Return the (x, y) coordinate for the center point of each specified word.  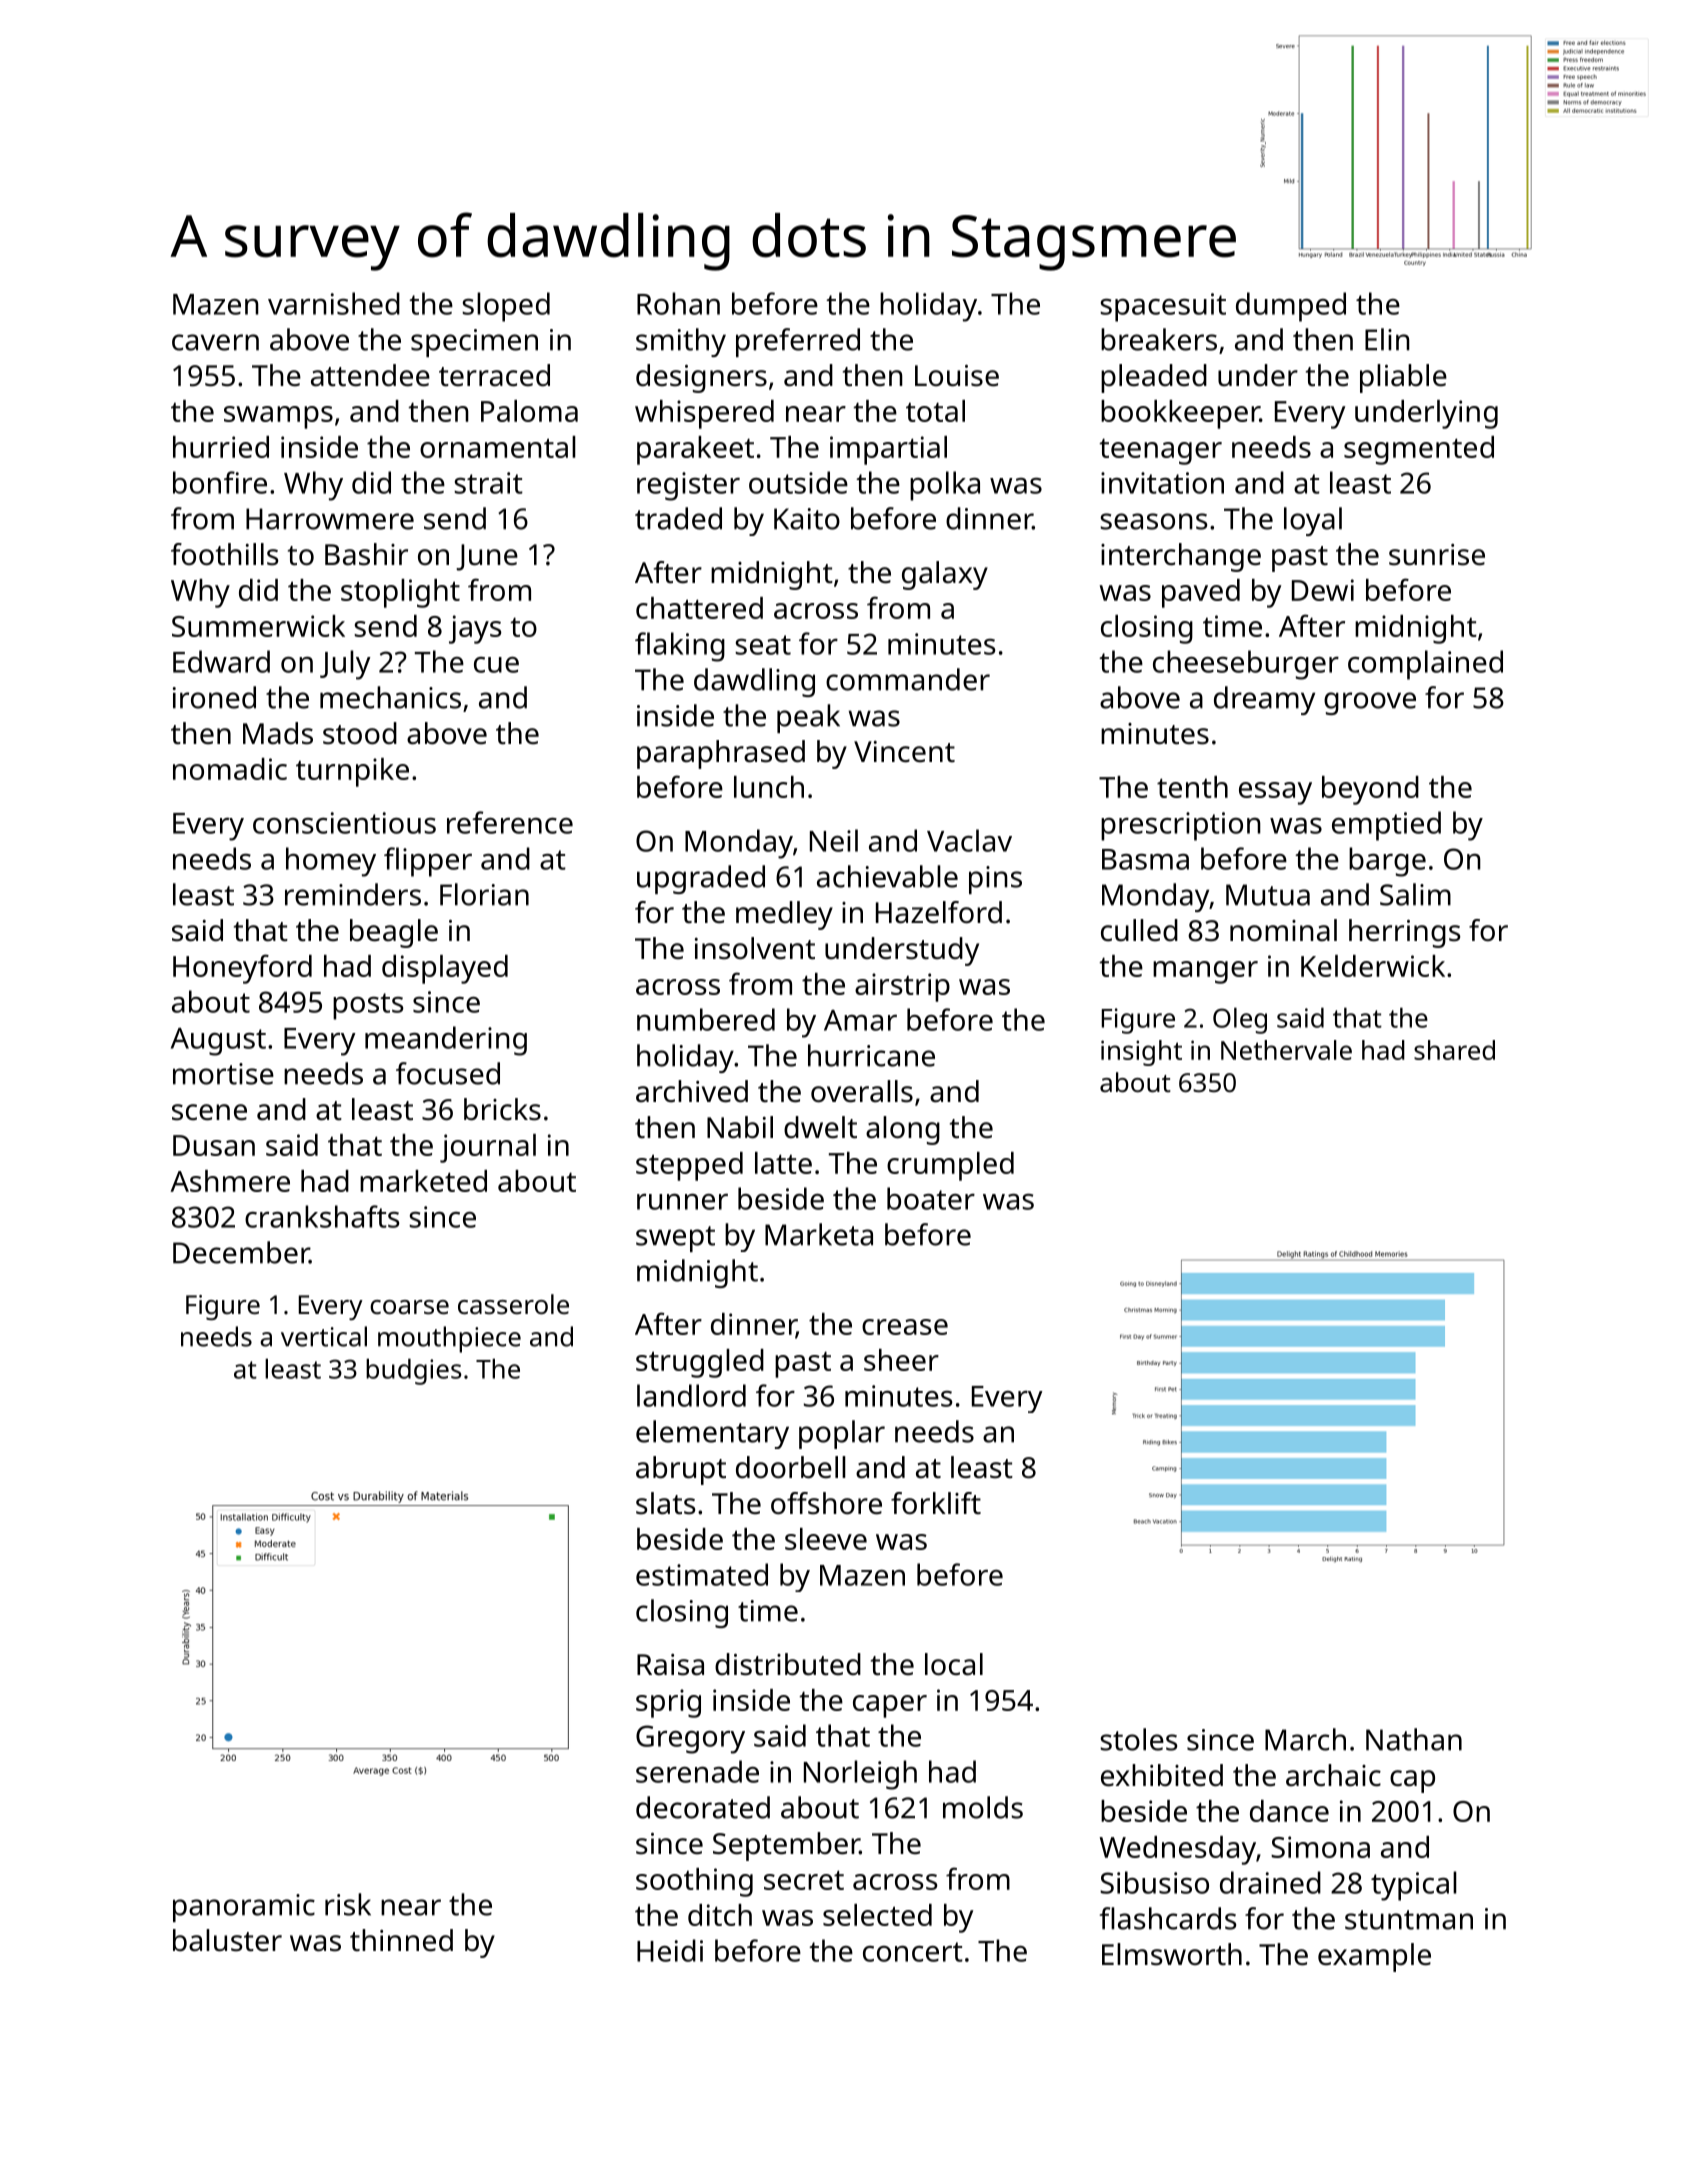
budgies (413, 1371)
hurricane (871, 1055)
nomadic (230, 769)
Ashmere (230, 1181)
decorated (703, 1807)
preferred (798, 342)
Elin (1387, 339)
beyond (1370, 790)
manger (1205, 972)
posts (368, 1006)
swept (675, 1239)
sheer (901, 1360)
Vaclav (969, 840)
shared (1454, 1050)
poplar (842, 1434)
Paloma (529, 411)
